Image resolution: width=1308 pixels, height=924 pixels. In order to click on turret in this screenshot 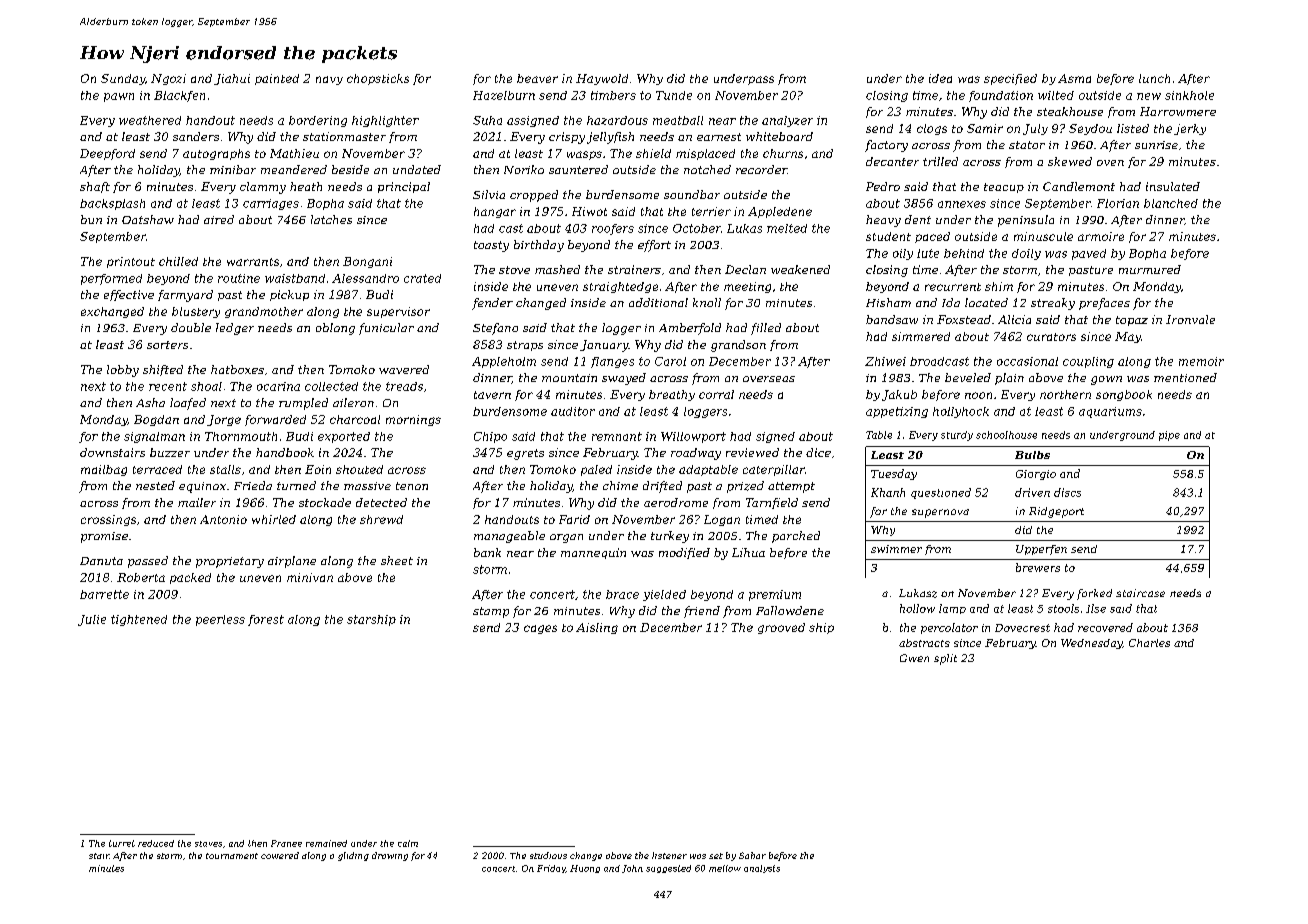, I will do `click(122, 843)`.
